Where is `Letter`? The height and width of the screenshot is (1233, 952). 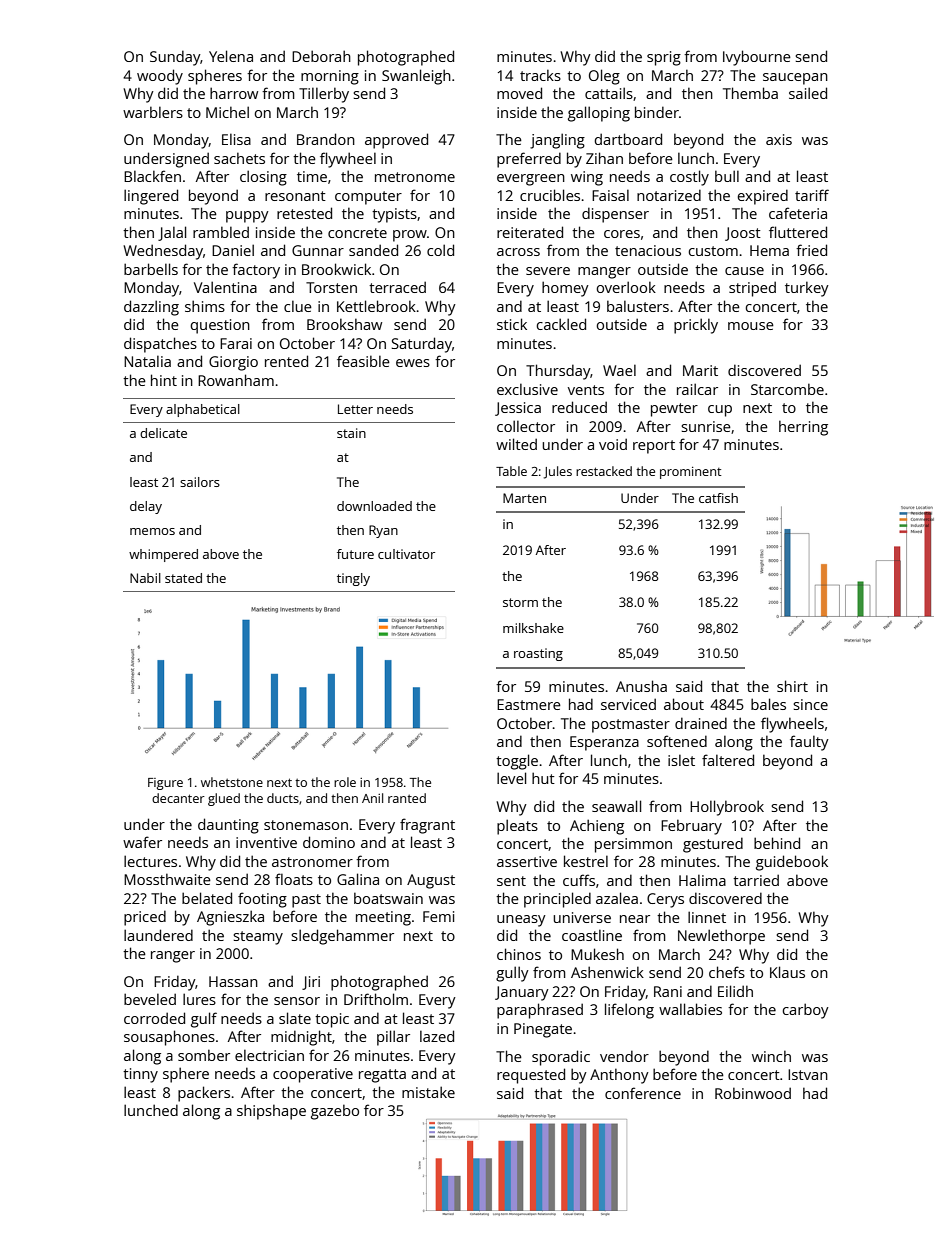 Letter is located at coordinates (355, 409).
